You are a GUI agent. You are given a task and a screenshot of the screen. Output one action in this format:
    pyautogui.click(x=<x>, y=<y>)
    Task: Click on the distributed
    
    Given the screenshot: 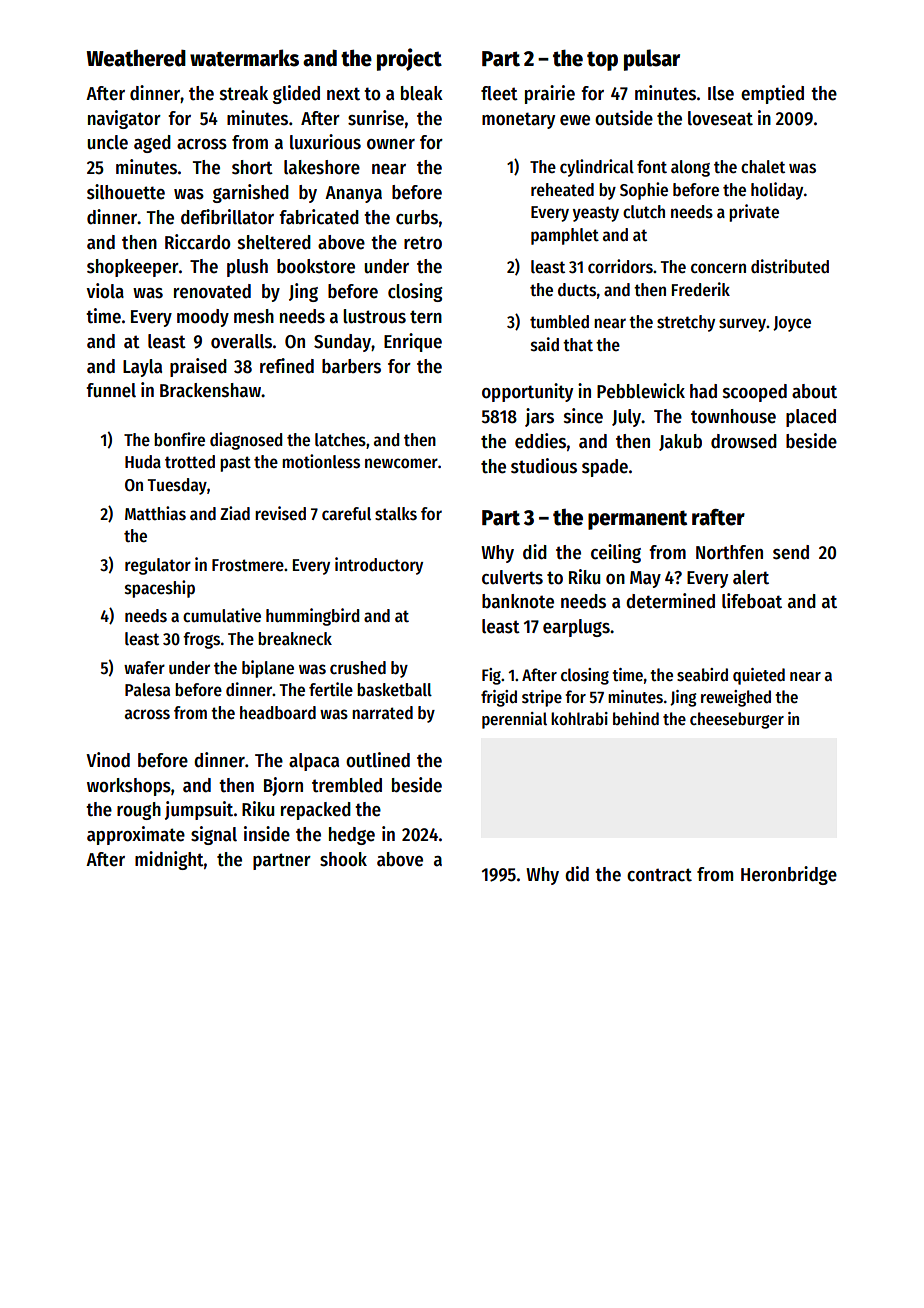 What is the action you would take?
    pyautogui.click(x=790, y=266)
